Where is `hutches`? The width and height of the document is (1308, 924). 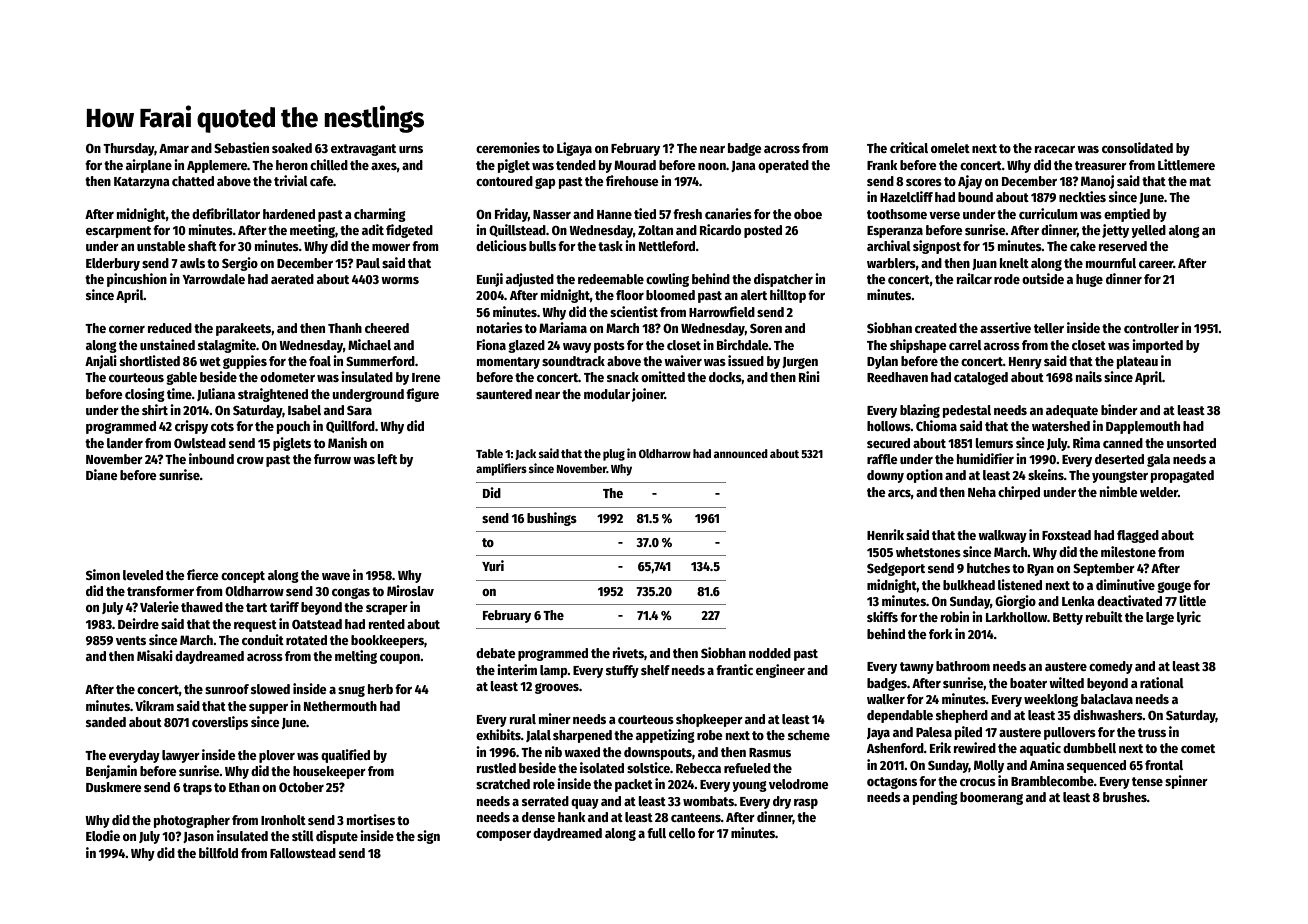
hutches is located at coordinates (988, 568).
